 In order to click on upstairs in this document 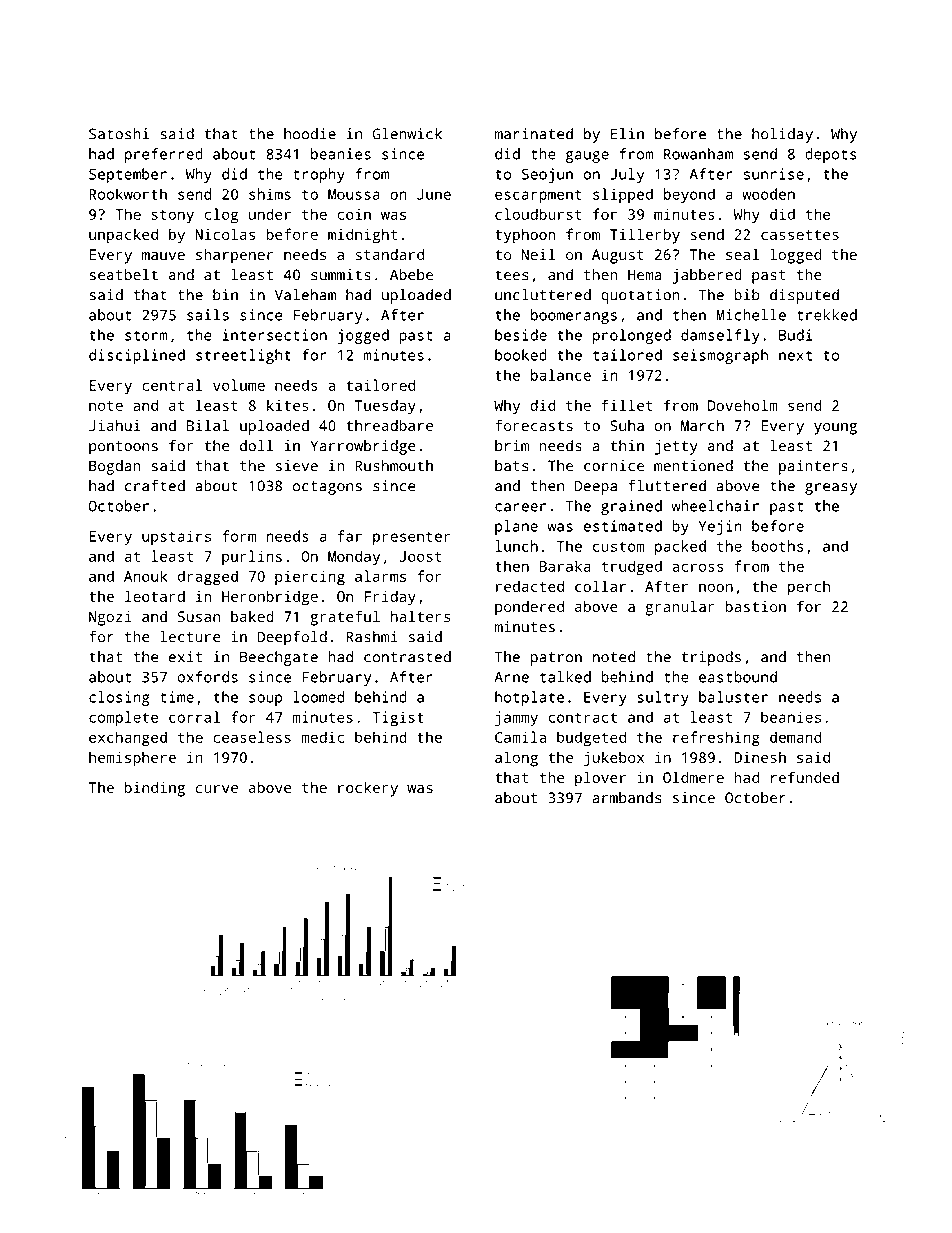, I will do `click(176, 537)`.
